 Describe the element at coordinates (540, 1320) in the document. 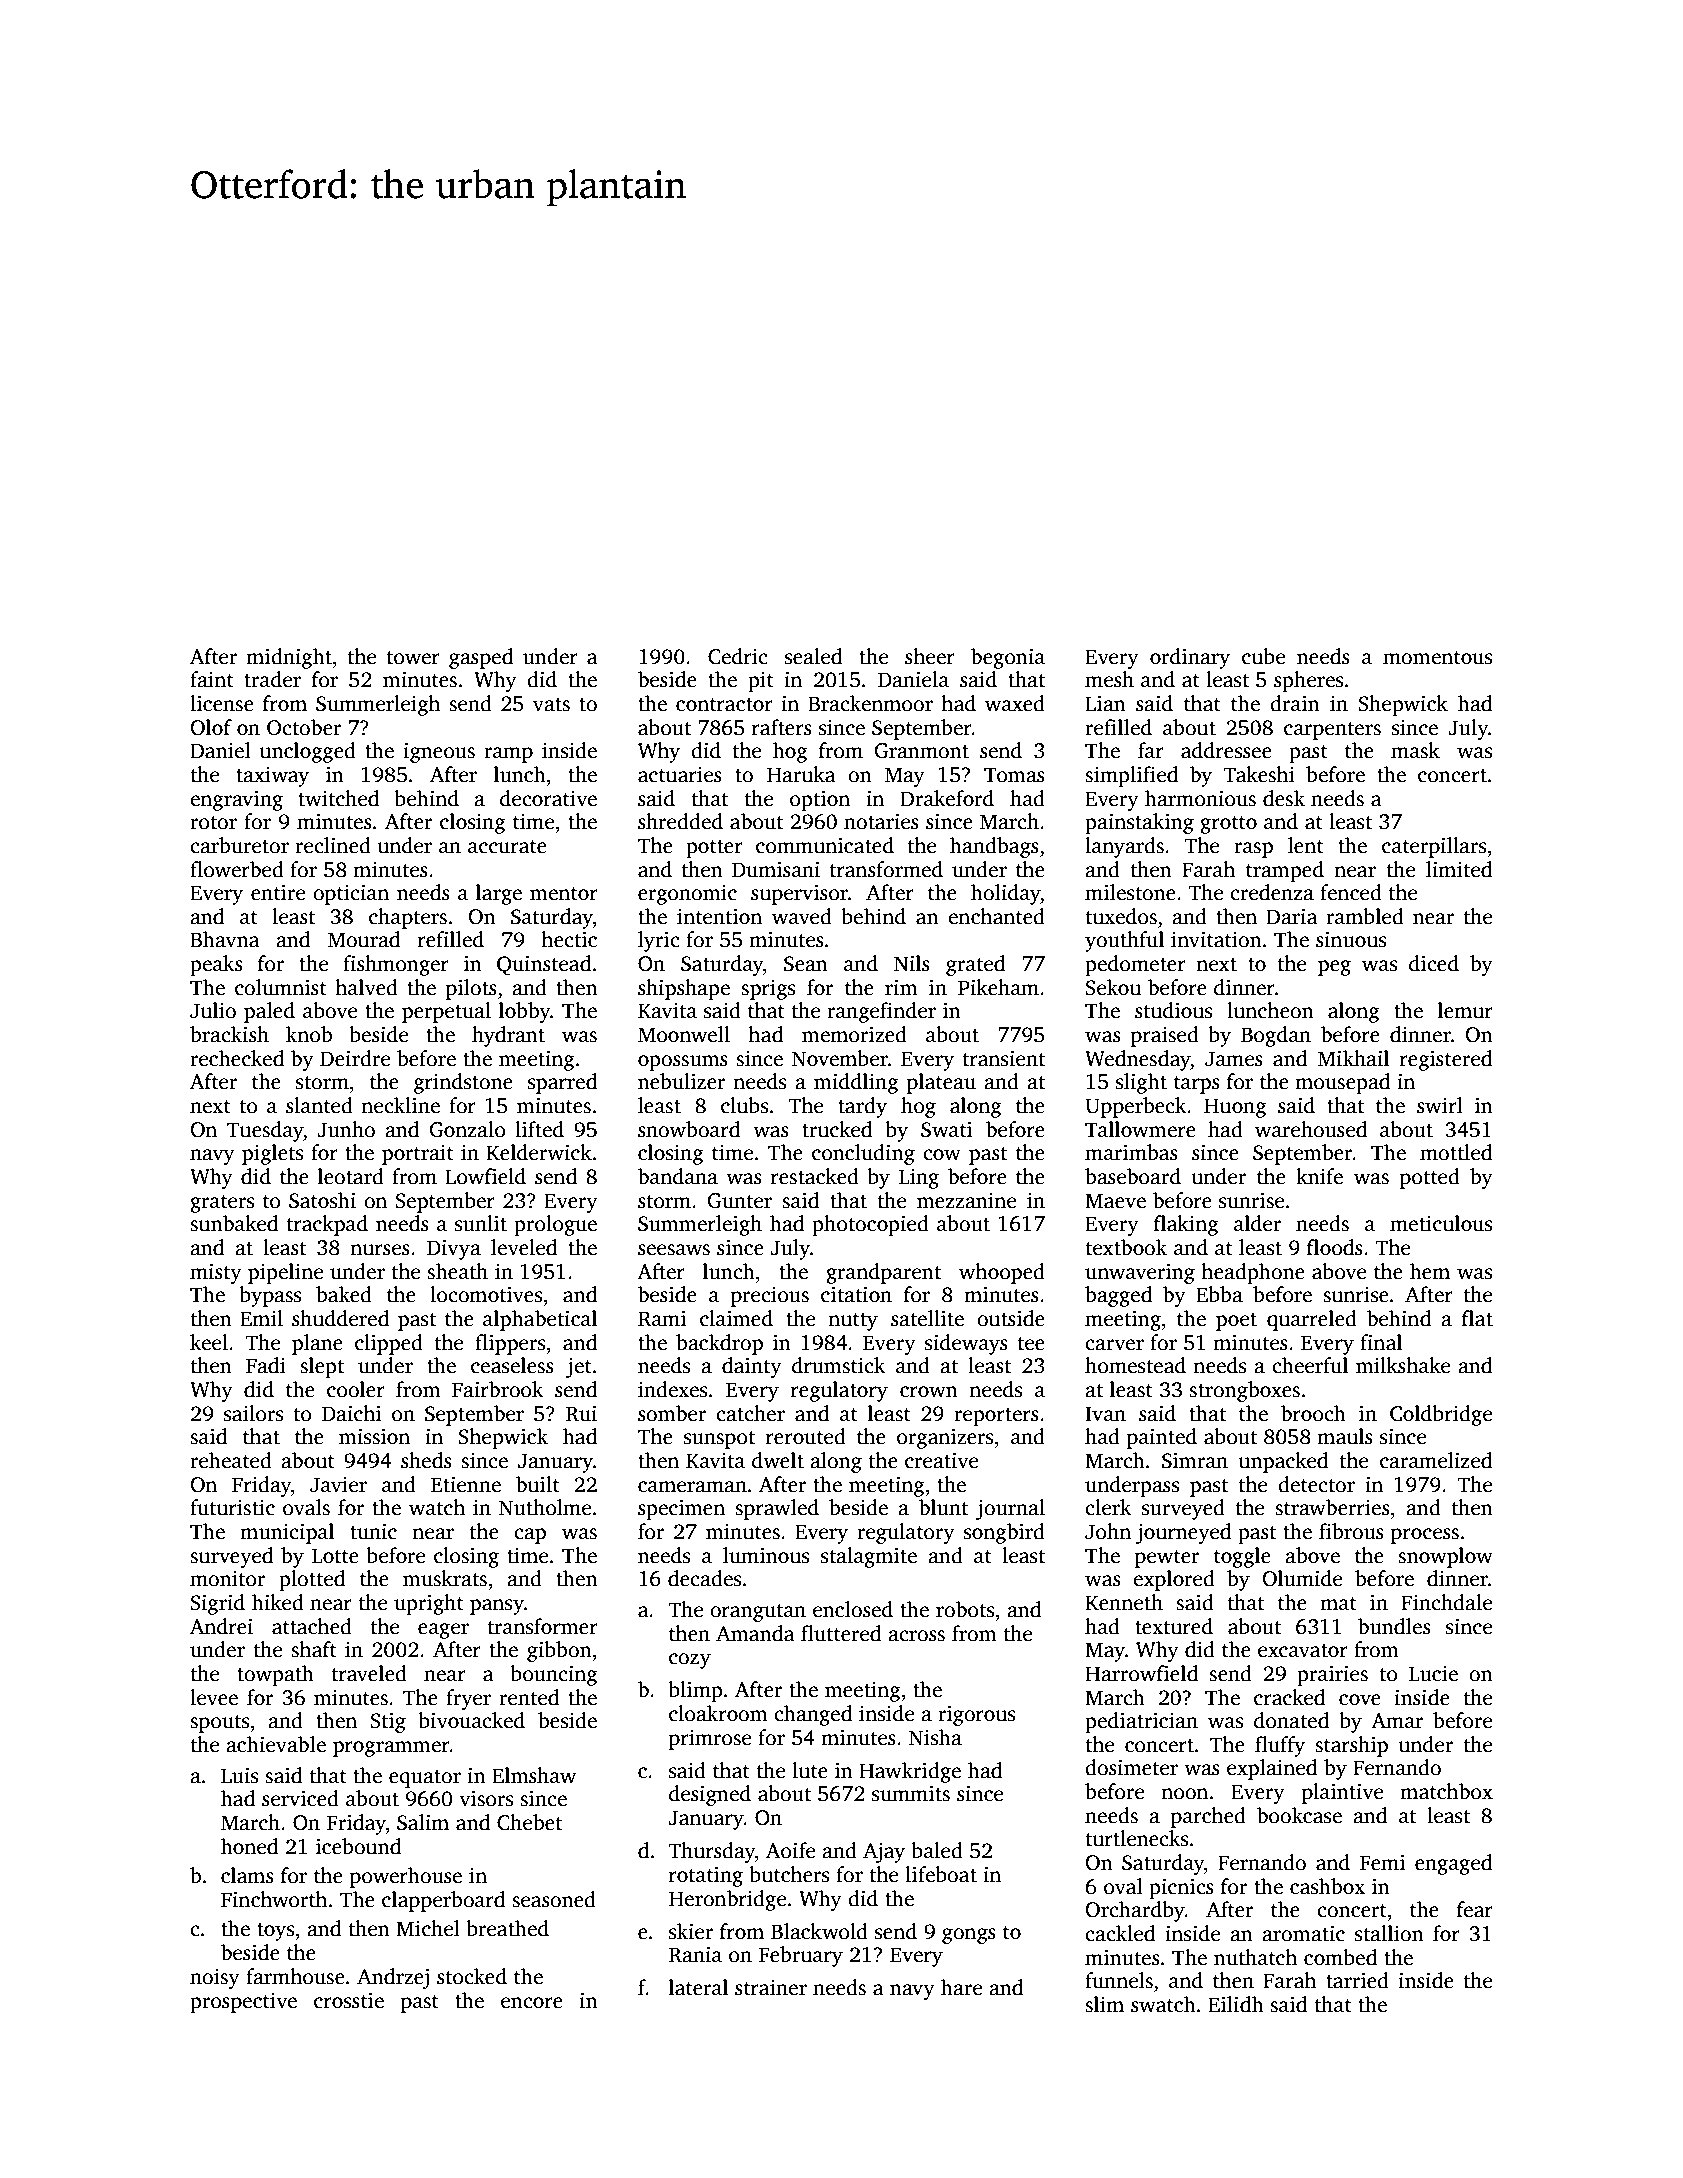

I see `alphabetical` at that location.
